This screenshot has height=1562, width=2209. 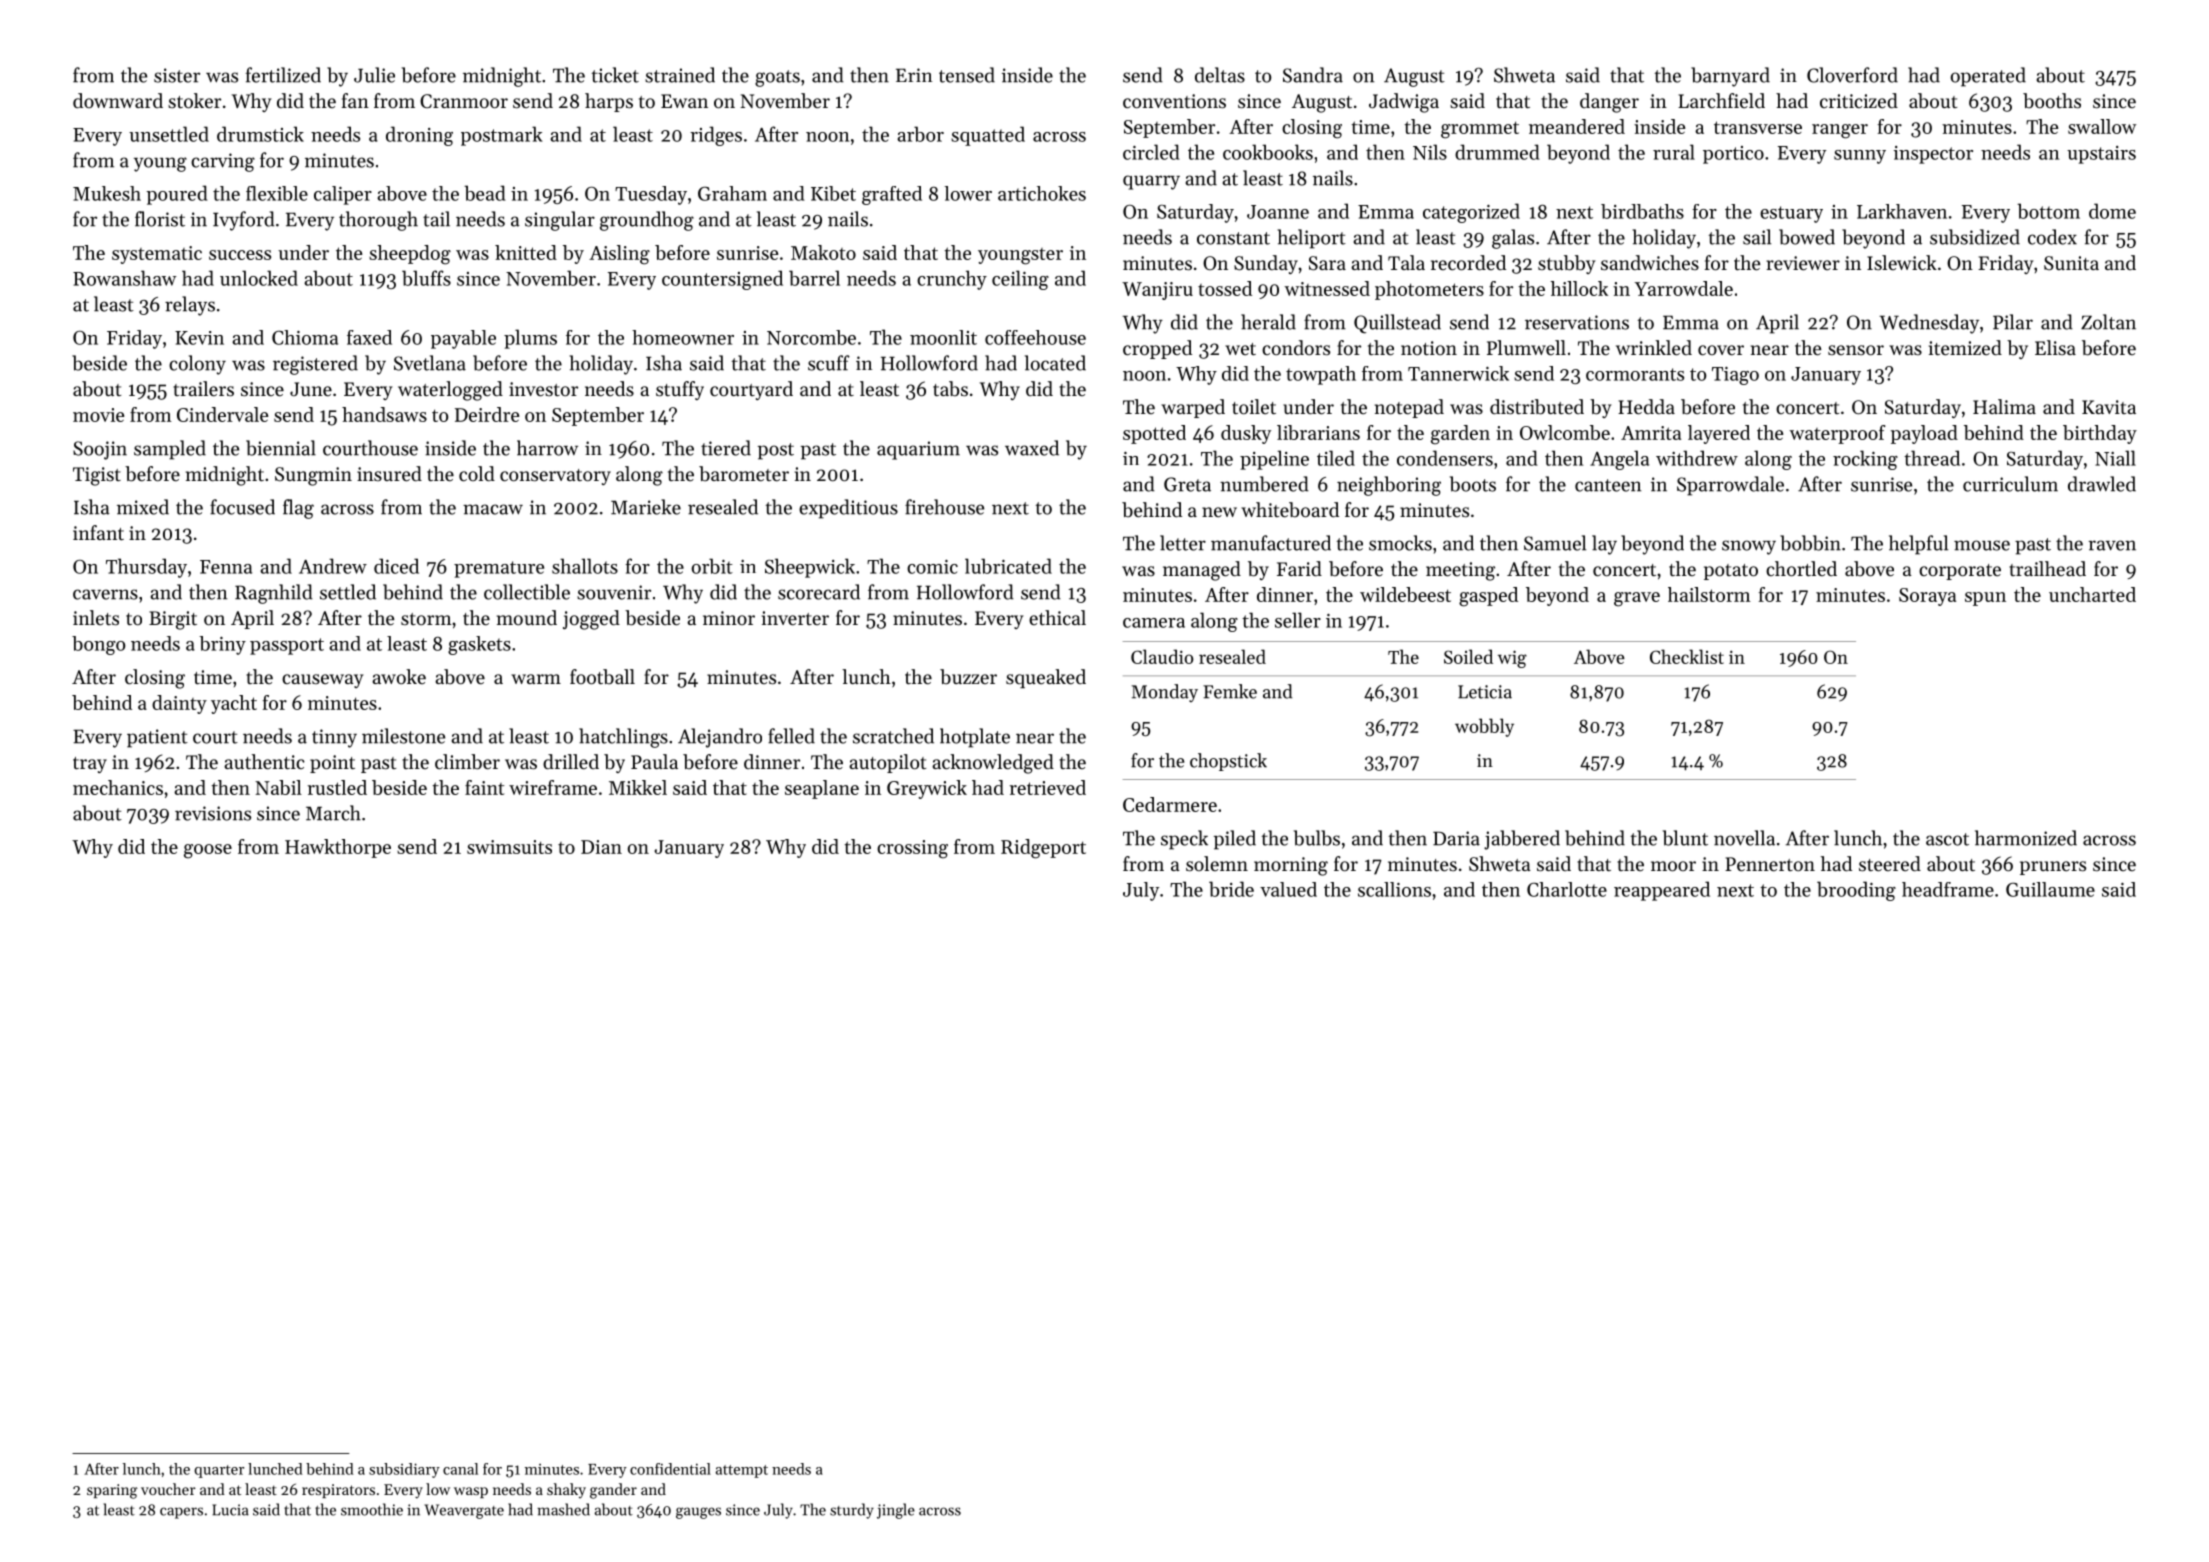 What do you see at coordinates (112, 1491) in the screenshot?
I see `sparing` at bounding box center [112, 1491].
